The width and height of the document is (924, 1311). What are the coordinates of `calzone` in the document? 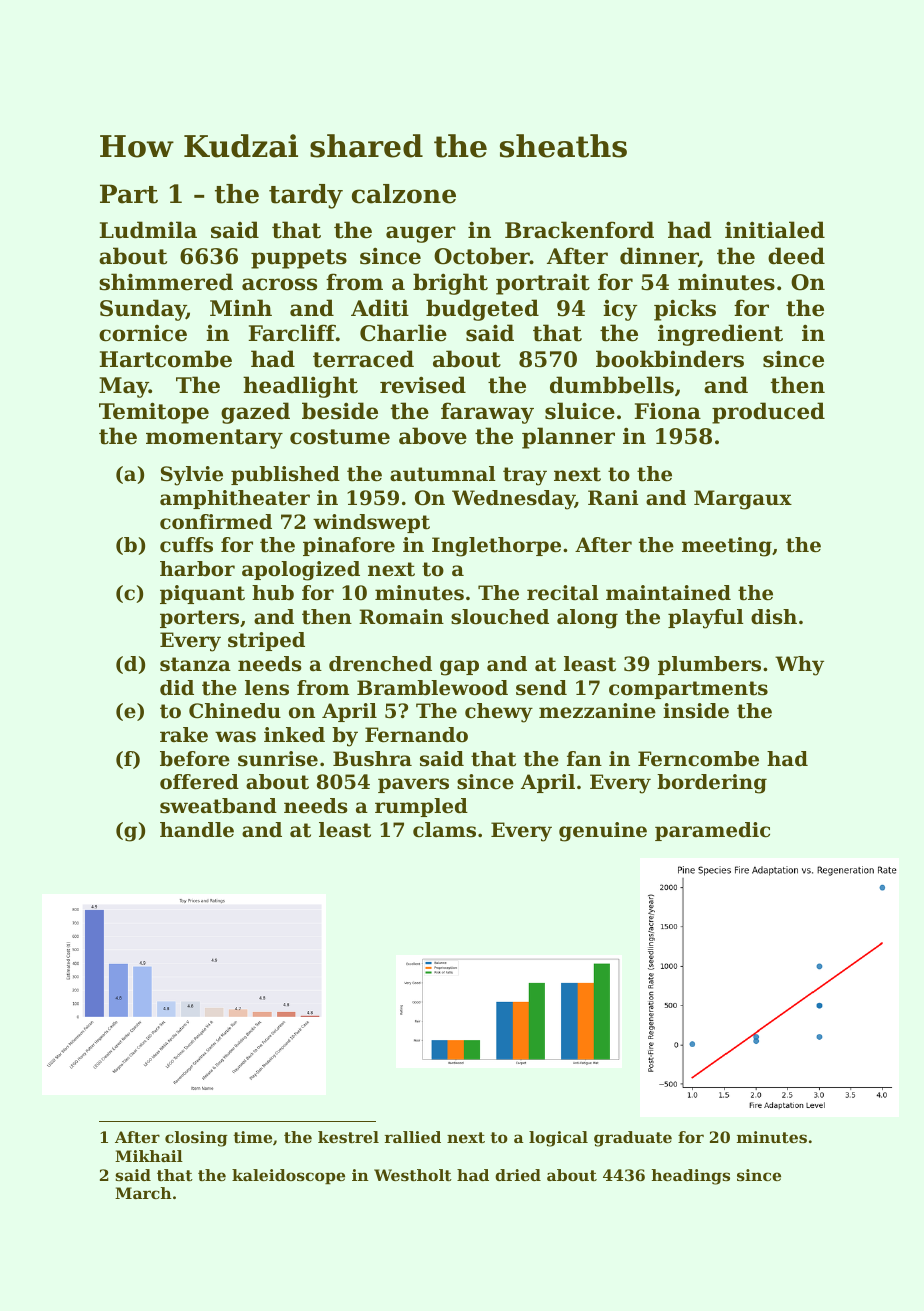 It's located at (404, 194).
